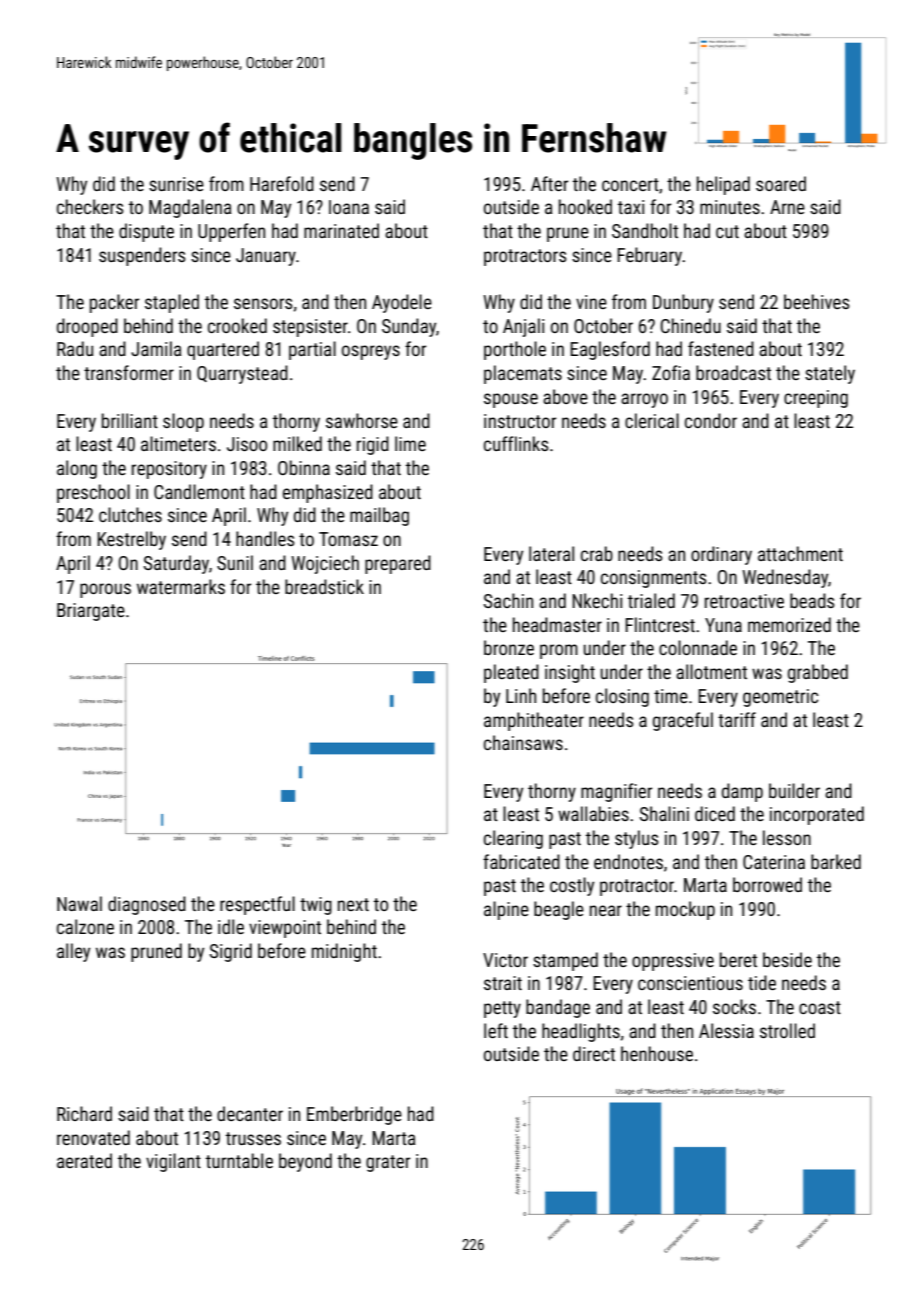  What do you see at coordinates (176, 184) in the screenshot?
I see `sunrise` at bounding box center [176, 184].
